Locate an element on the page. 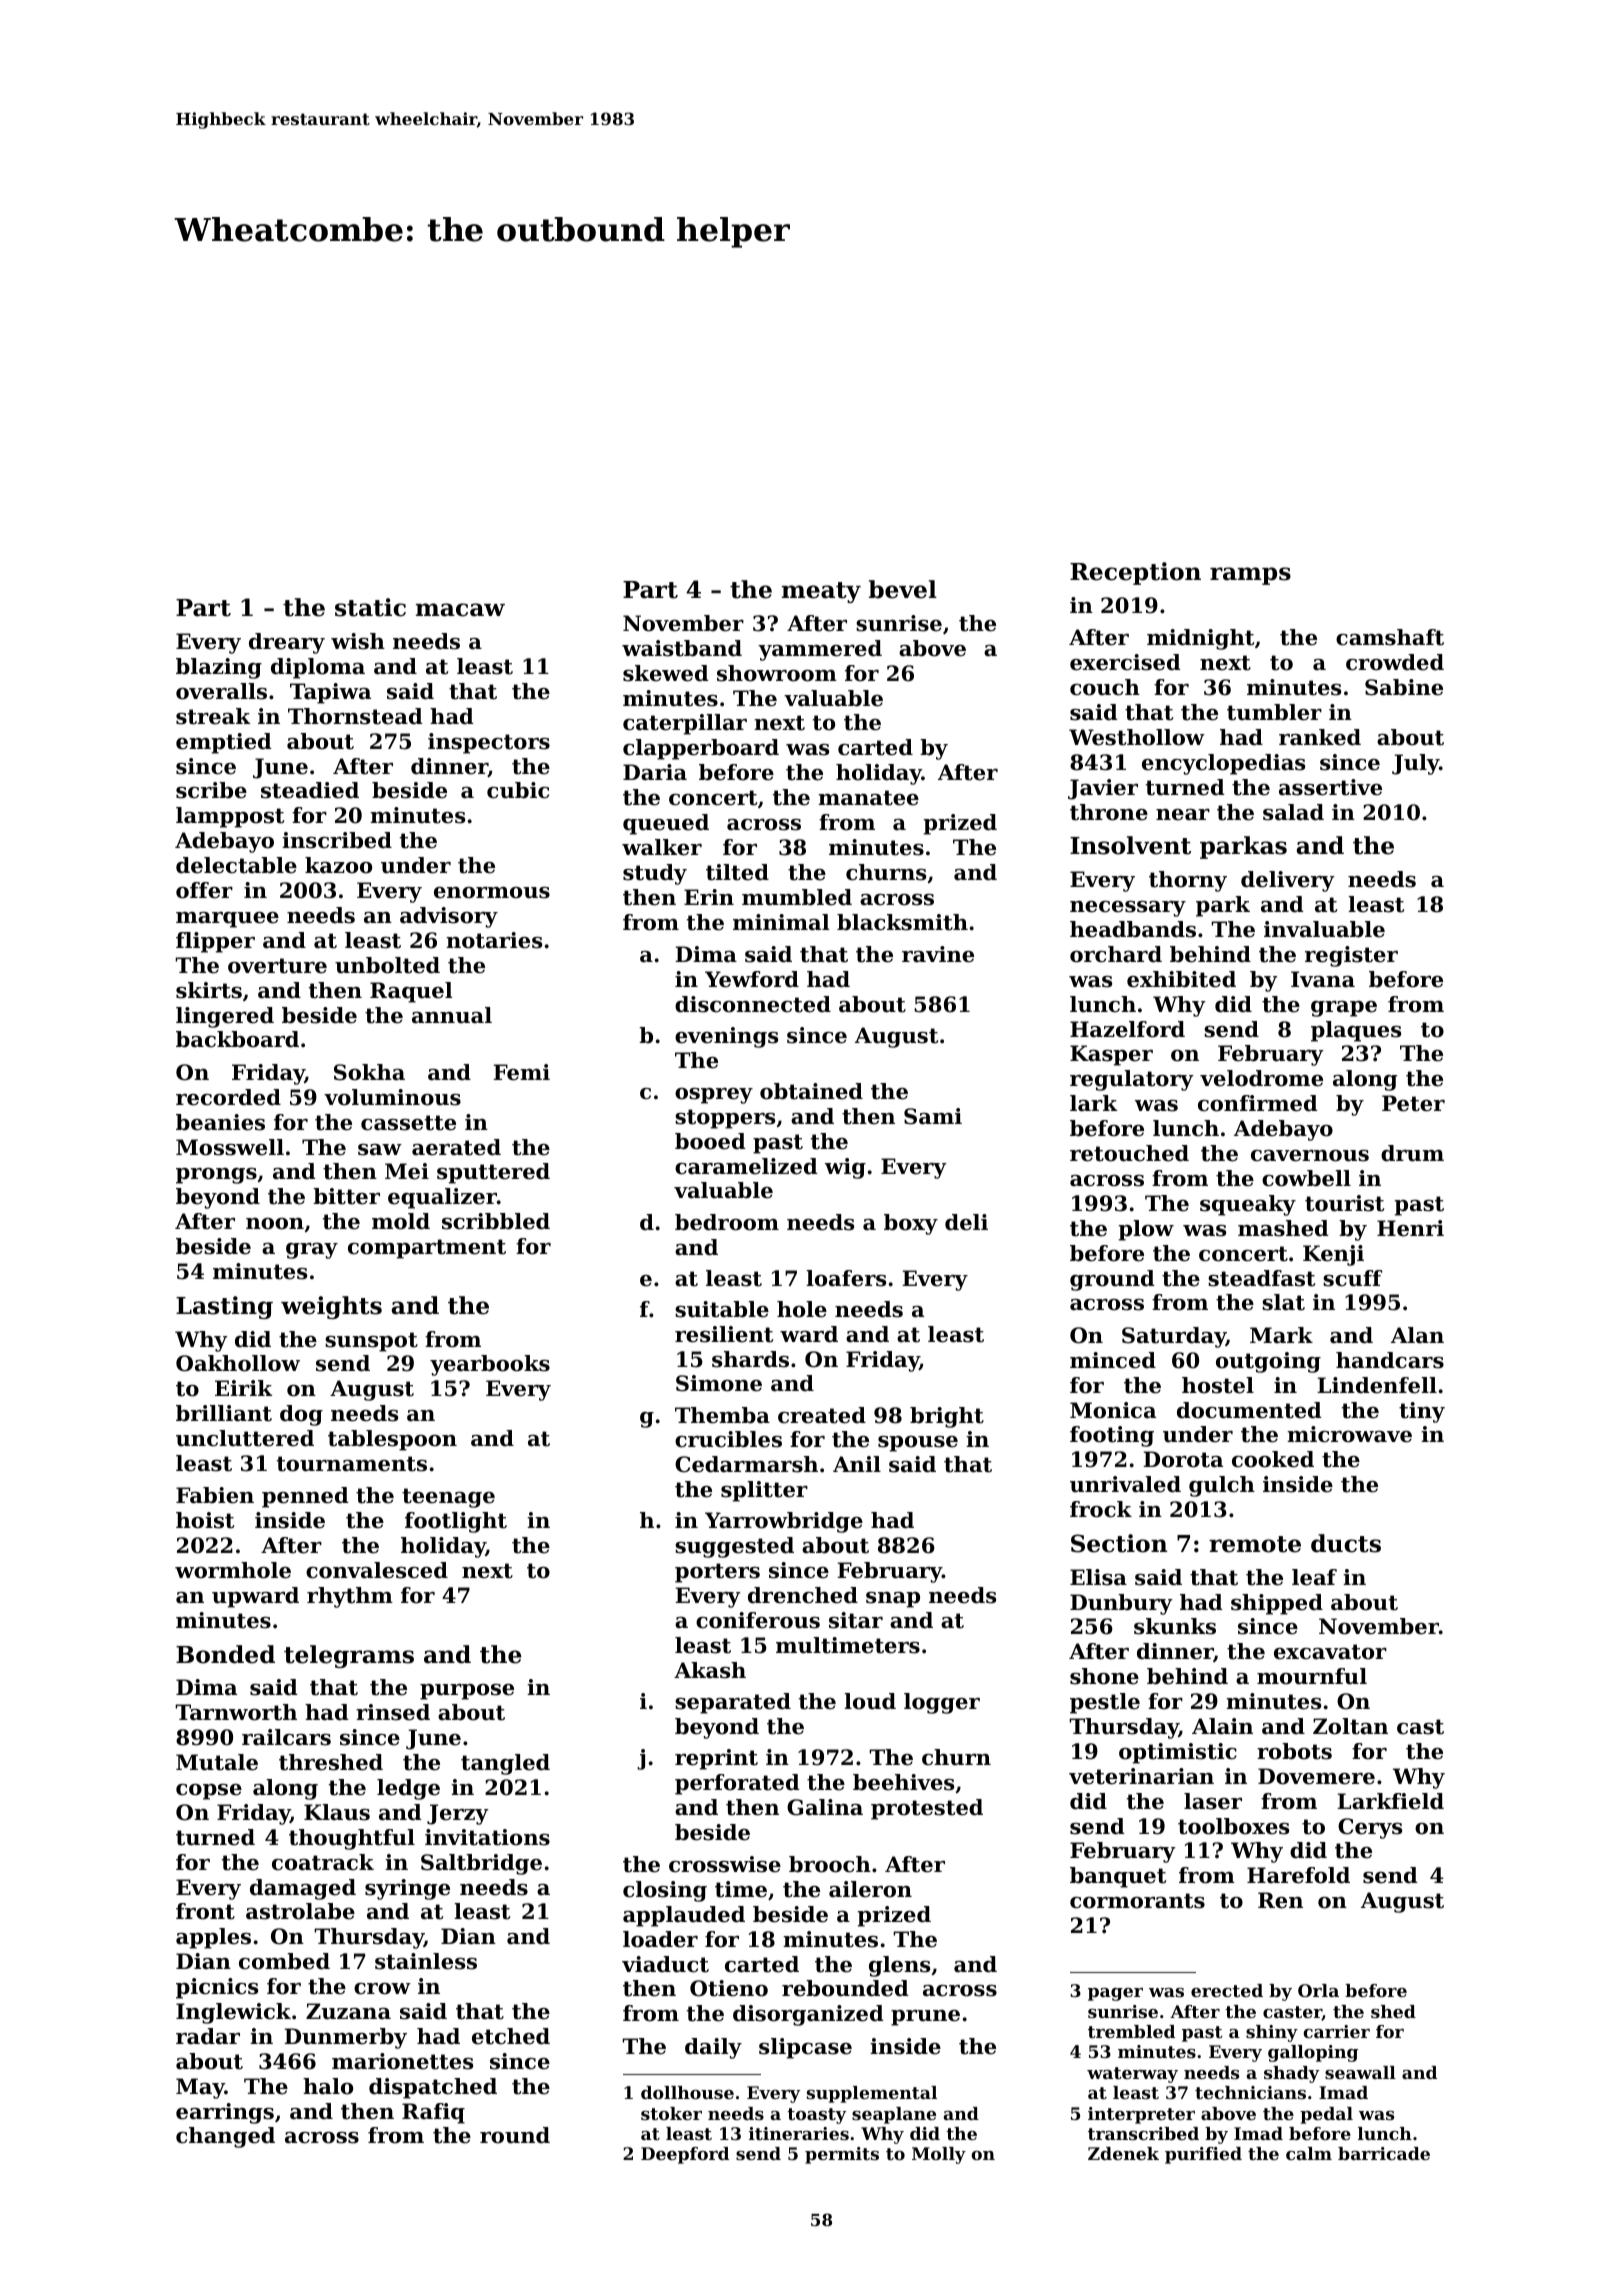 The image size is (1620, 2292). inspectors is located at coordinates (489, 743).
